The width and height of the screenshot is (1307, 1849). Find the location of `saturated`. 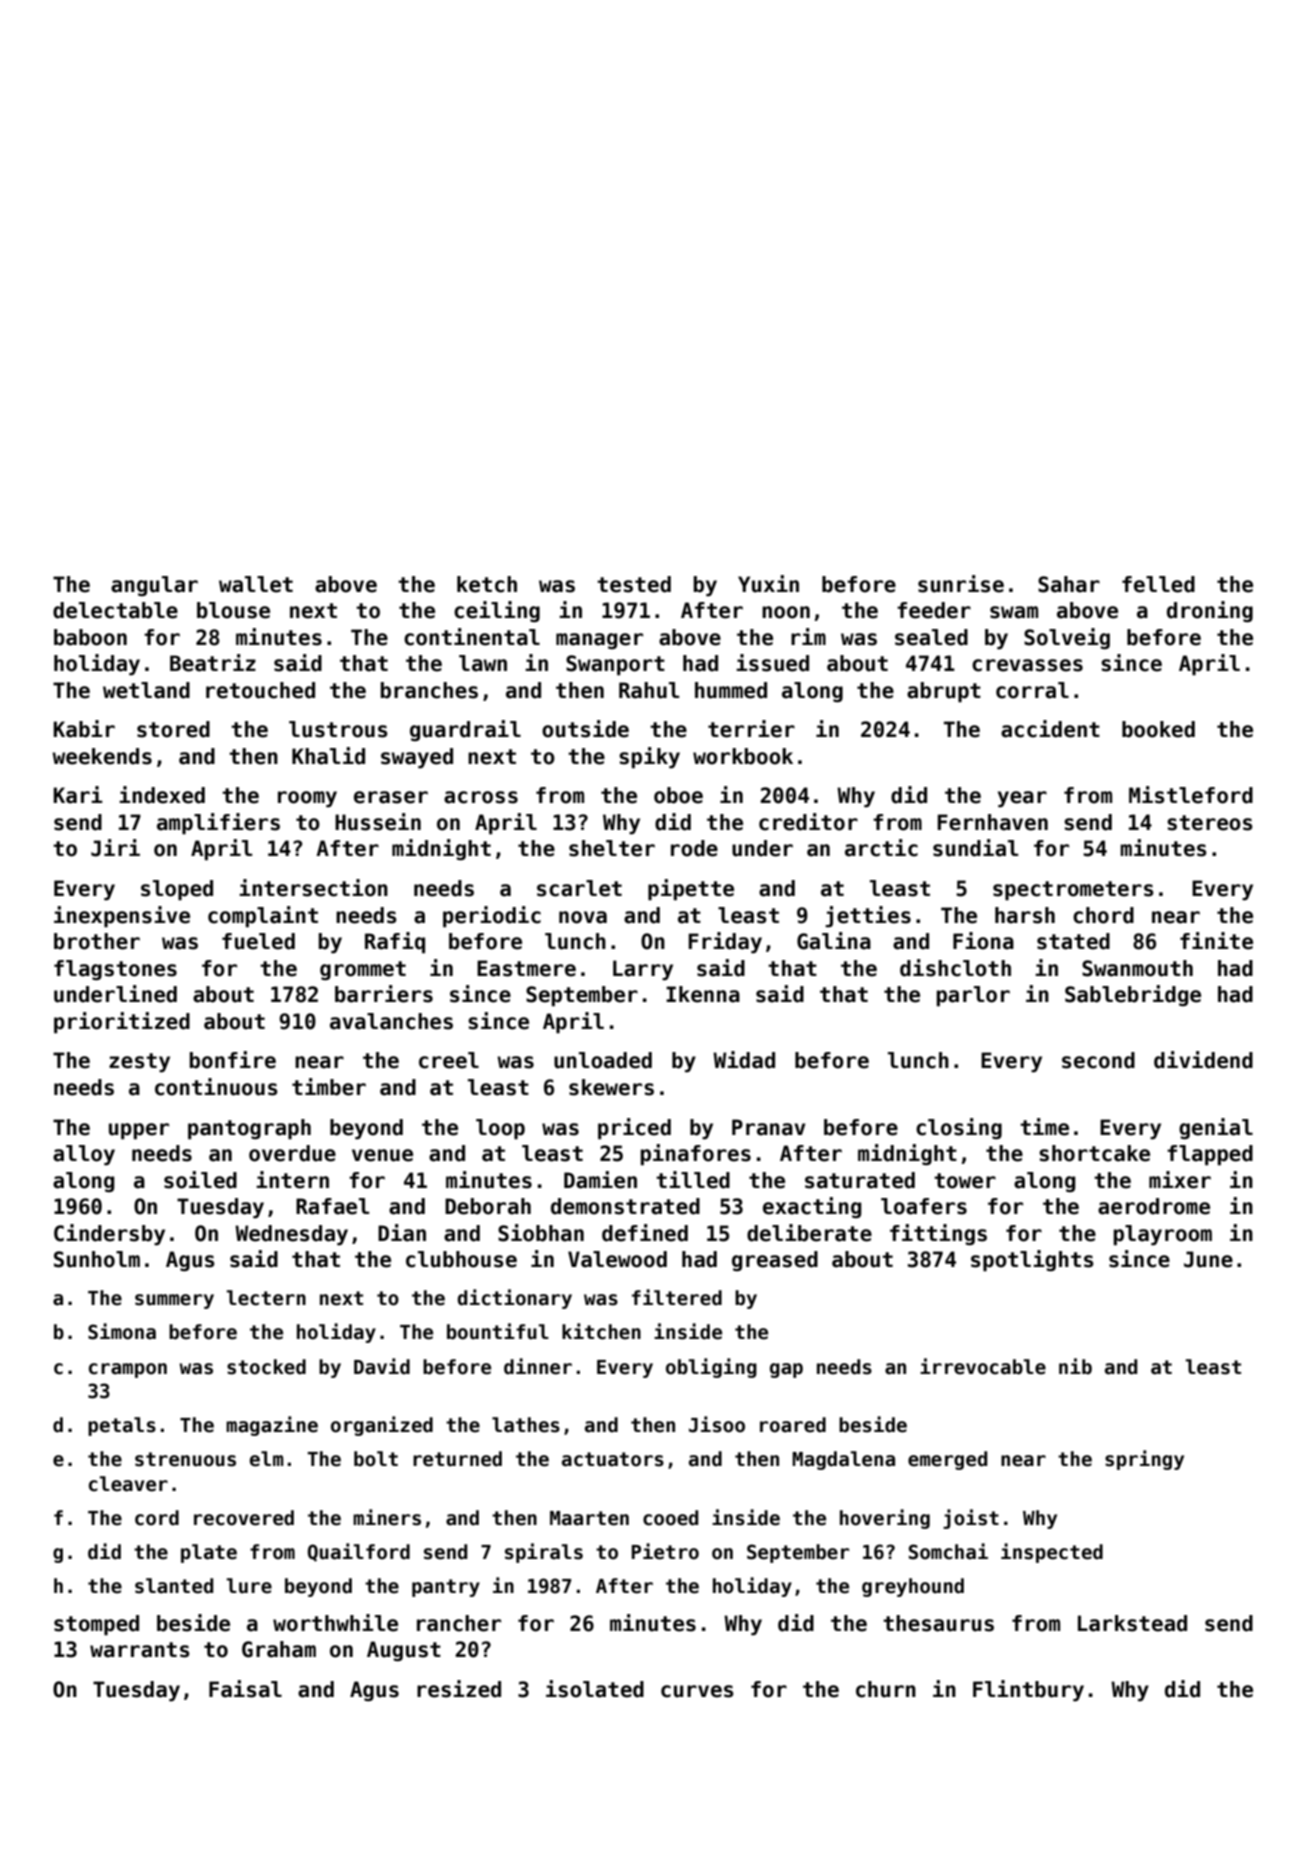

saturated is located at coordinates (860, 1180).
